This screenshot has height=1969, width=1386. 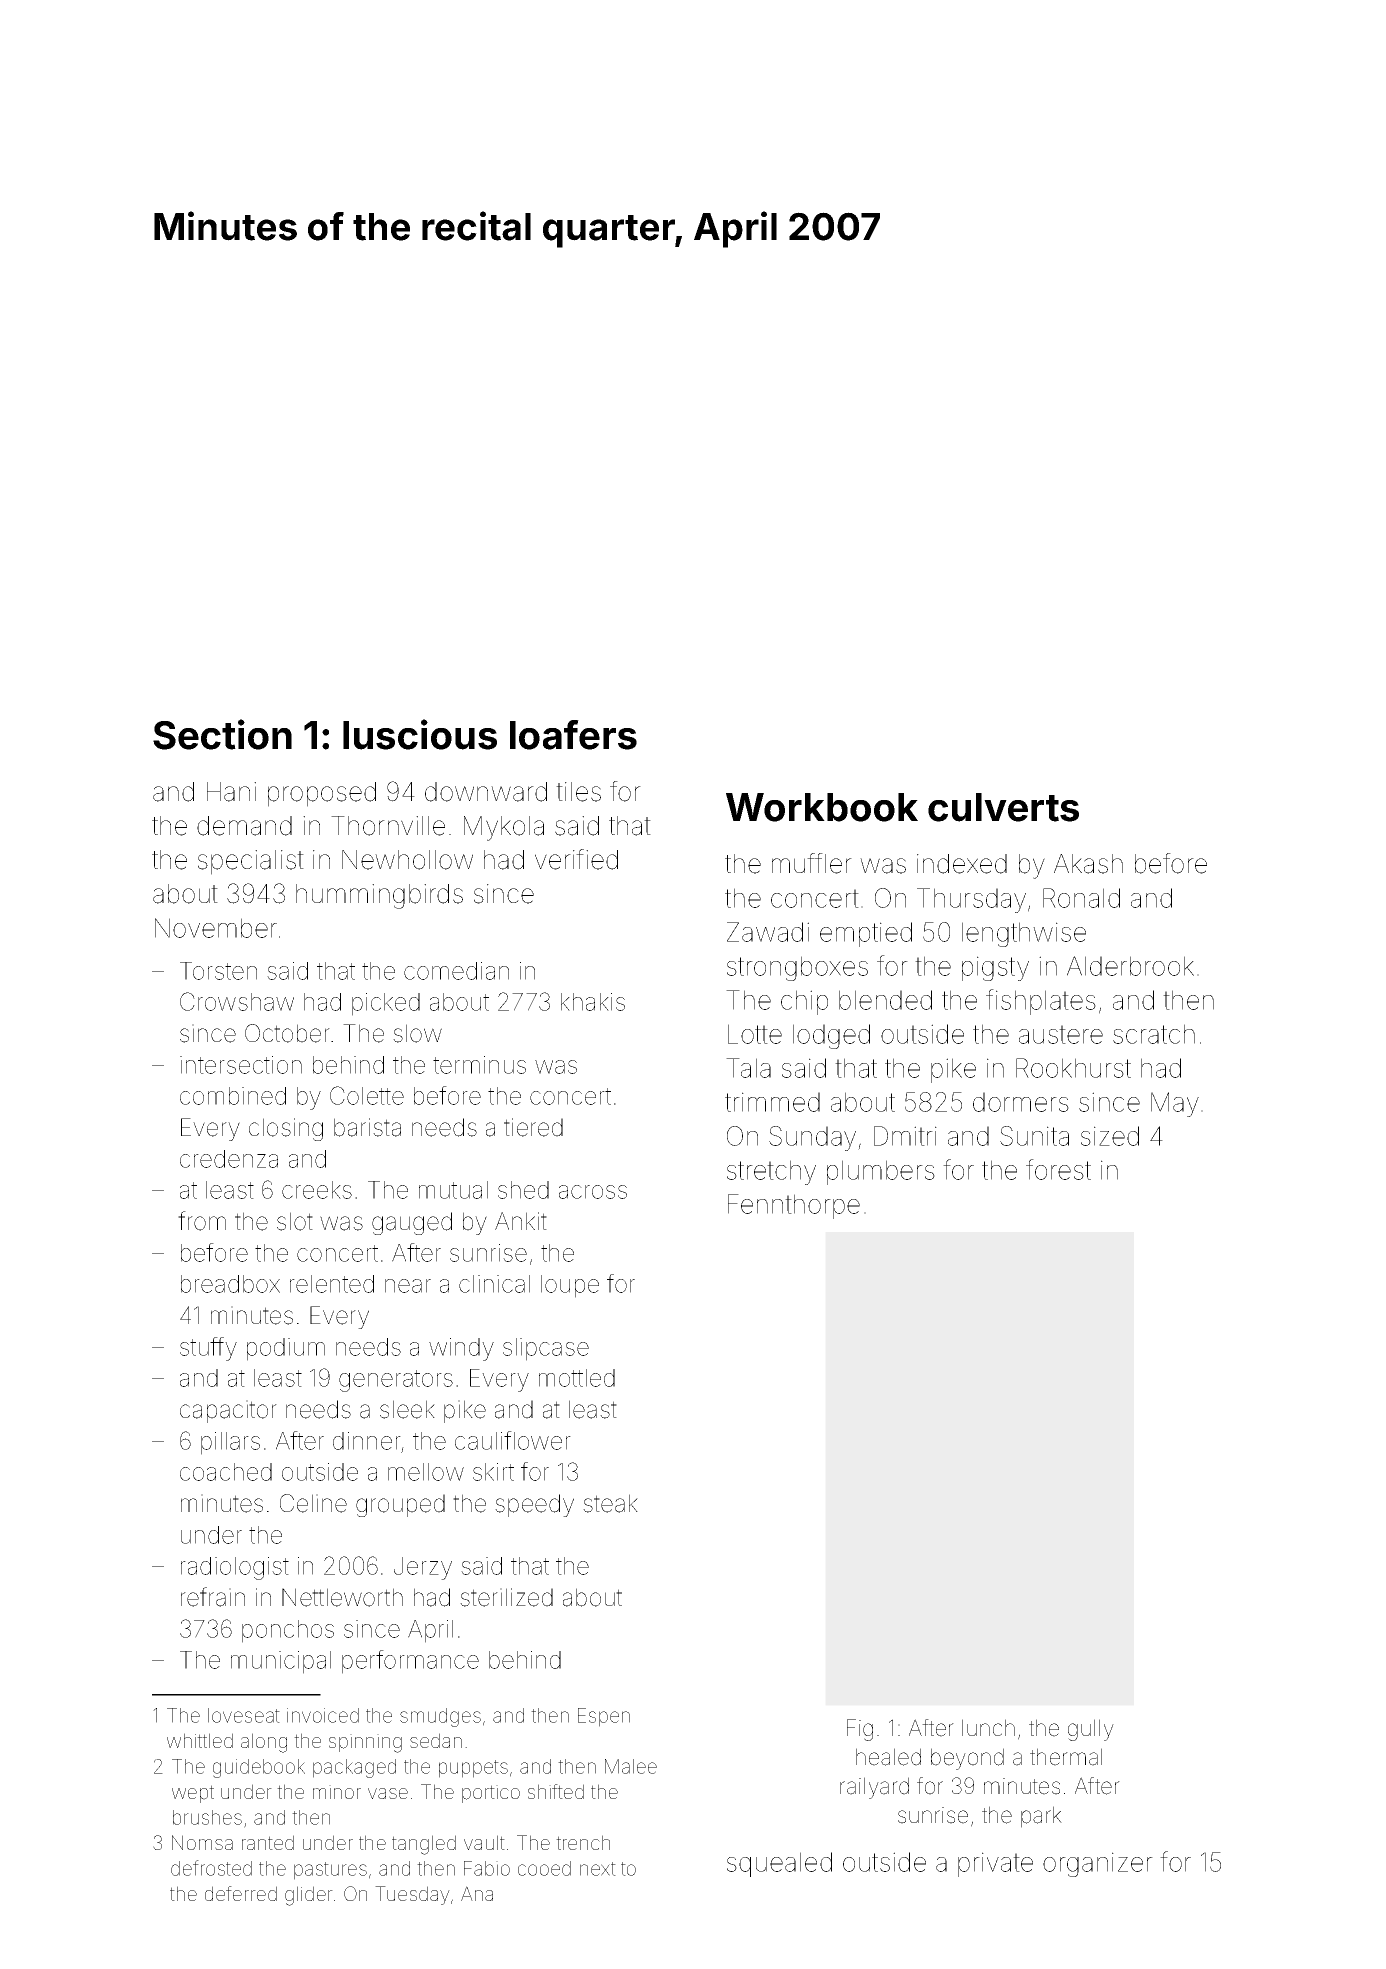 I want to click on loafers, so click(x=573, y=735).
